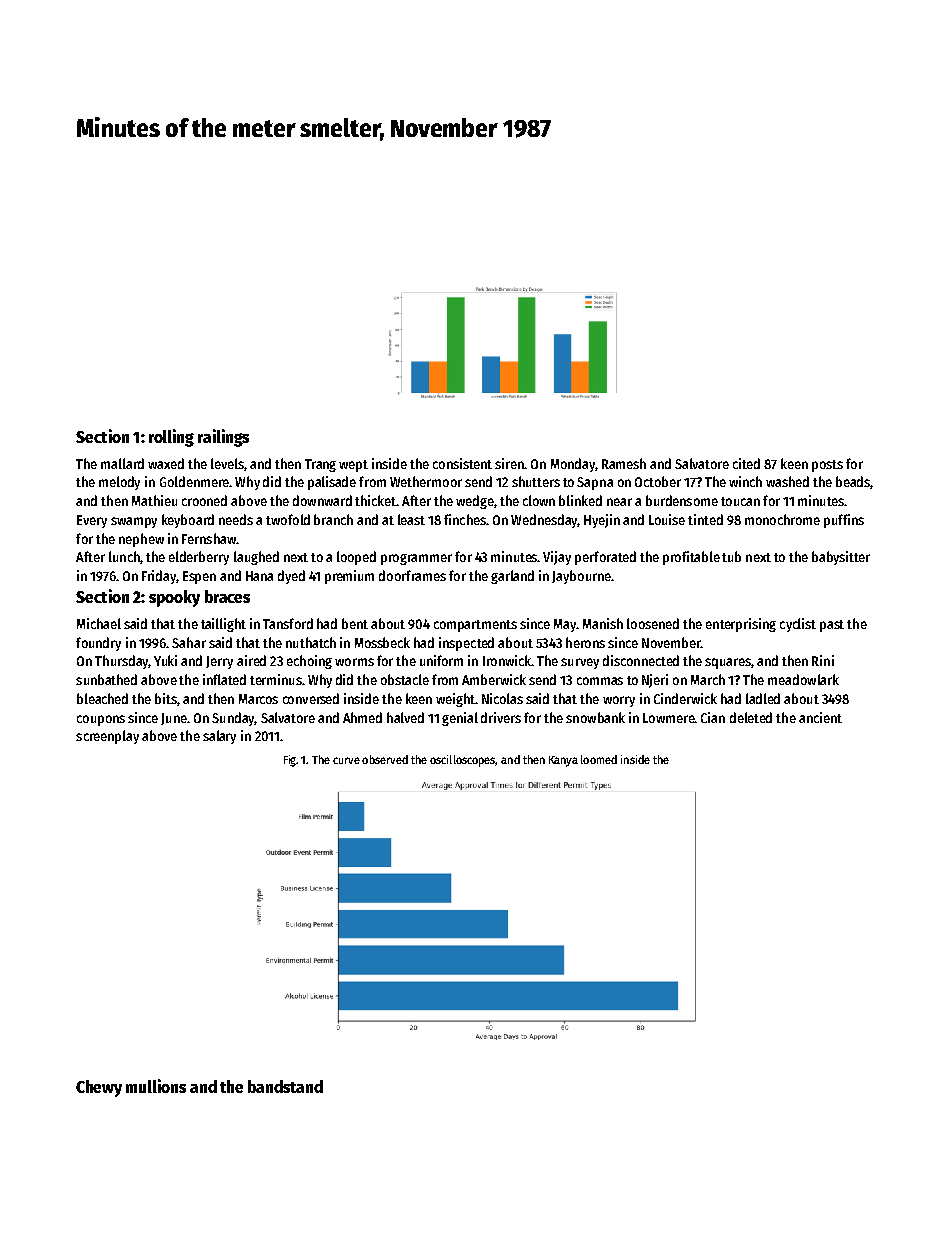 The image size is (952, 1233). I want to click on coupons, so click(101, 720).
